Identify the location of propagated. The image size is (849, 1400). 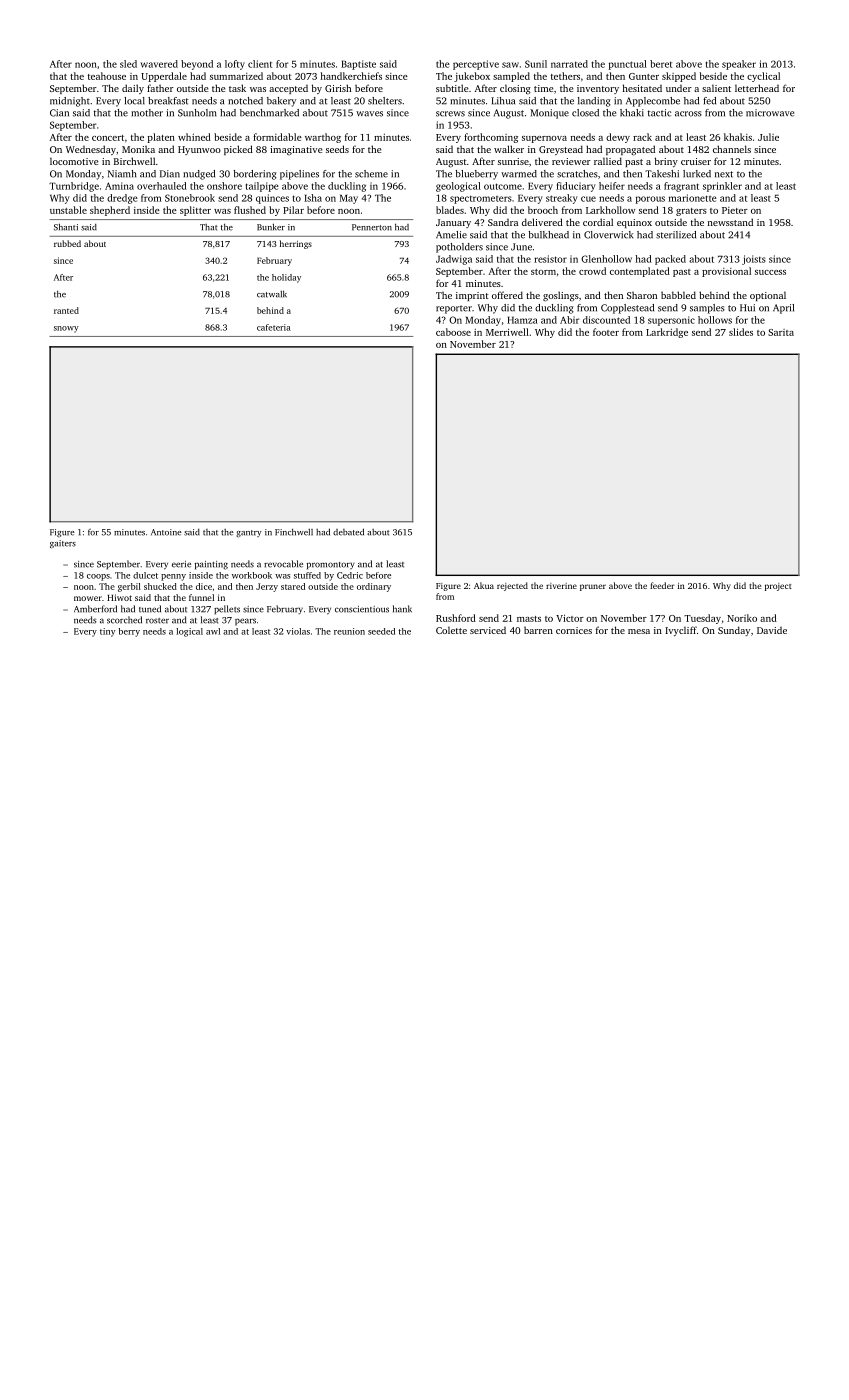
(630, 150).
